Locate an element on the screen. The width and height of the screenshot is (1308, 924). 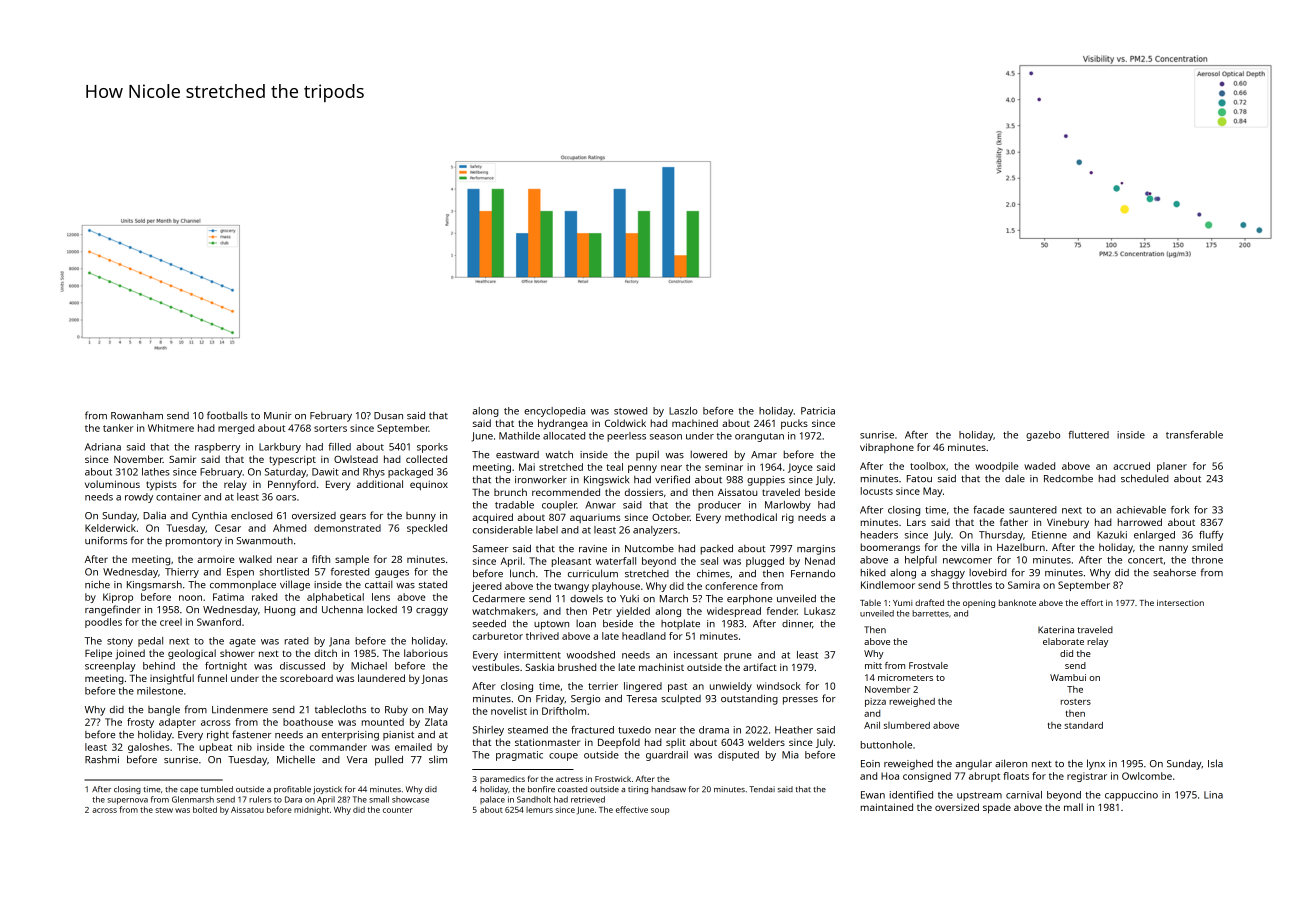
bolted is located at coordinates (205, 809).
